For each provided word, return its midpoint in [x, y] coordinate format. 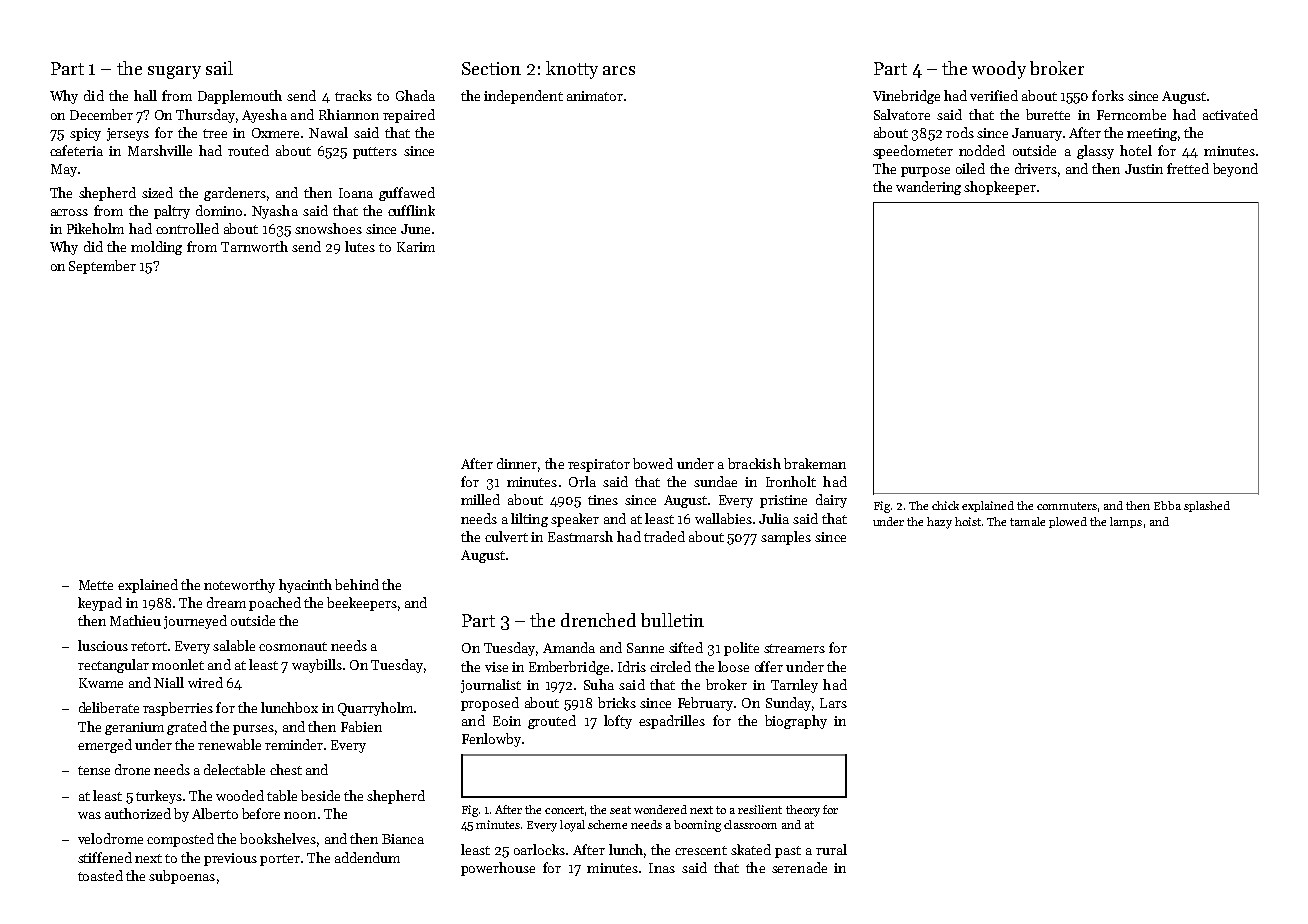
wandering [928, 188]
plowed [1068, 522]
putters [375, 153]
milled [480, 499]
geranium [134, 728]
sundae [715, 481]
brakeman [815, 463]
